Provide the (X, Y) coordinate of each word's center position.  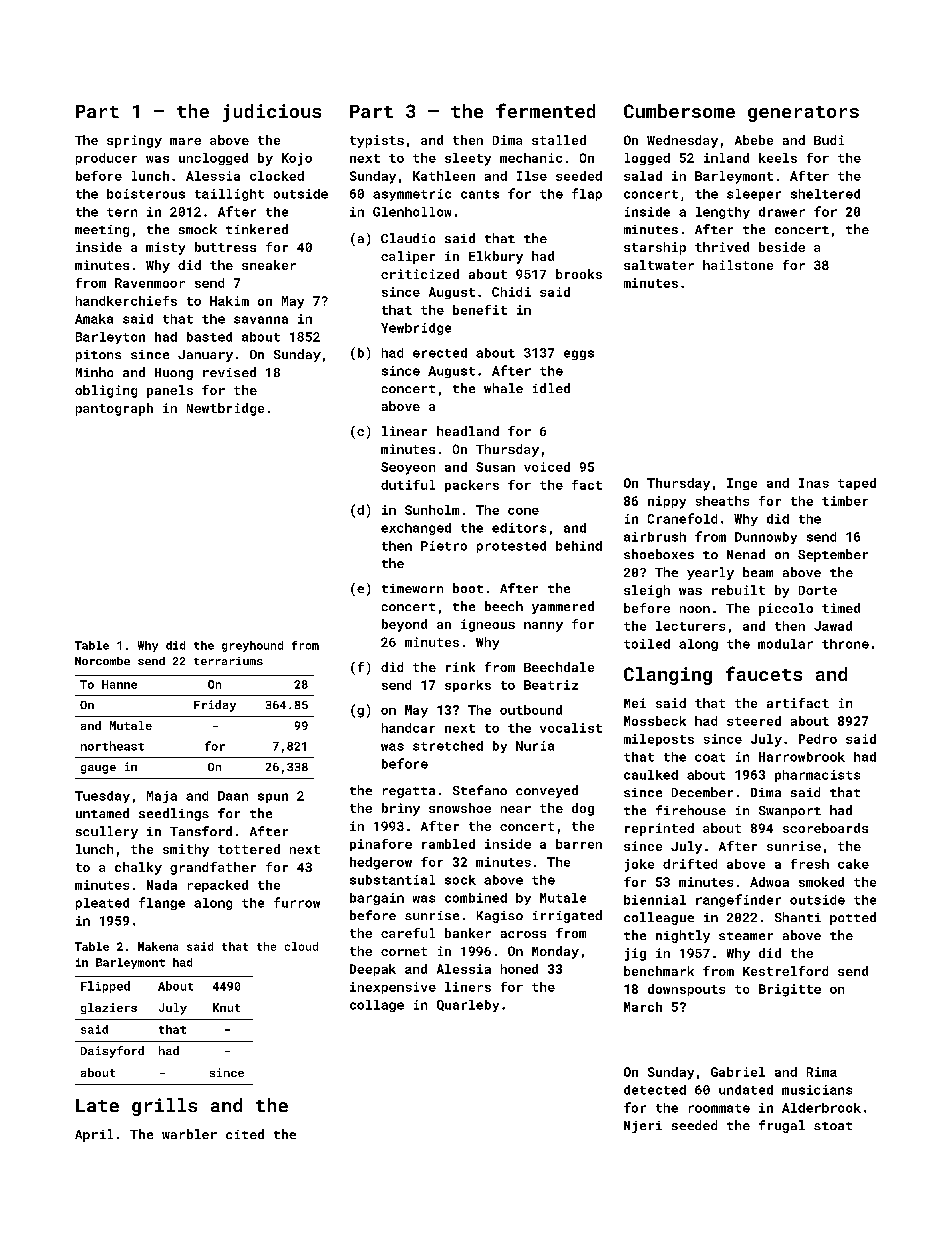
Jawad (833, 626)
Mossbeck (655, 721)
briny (401, 809)
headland (468, 431)
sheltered (825, 194)
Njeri (643, 1127)
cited (245, 1134)
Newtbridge (225, 409)
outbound (531, 710)
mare (185, 141)
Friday (215, 706)
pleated (102, 904)
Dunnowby (766, 538)
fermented (545, 110)
